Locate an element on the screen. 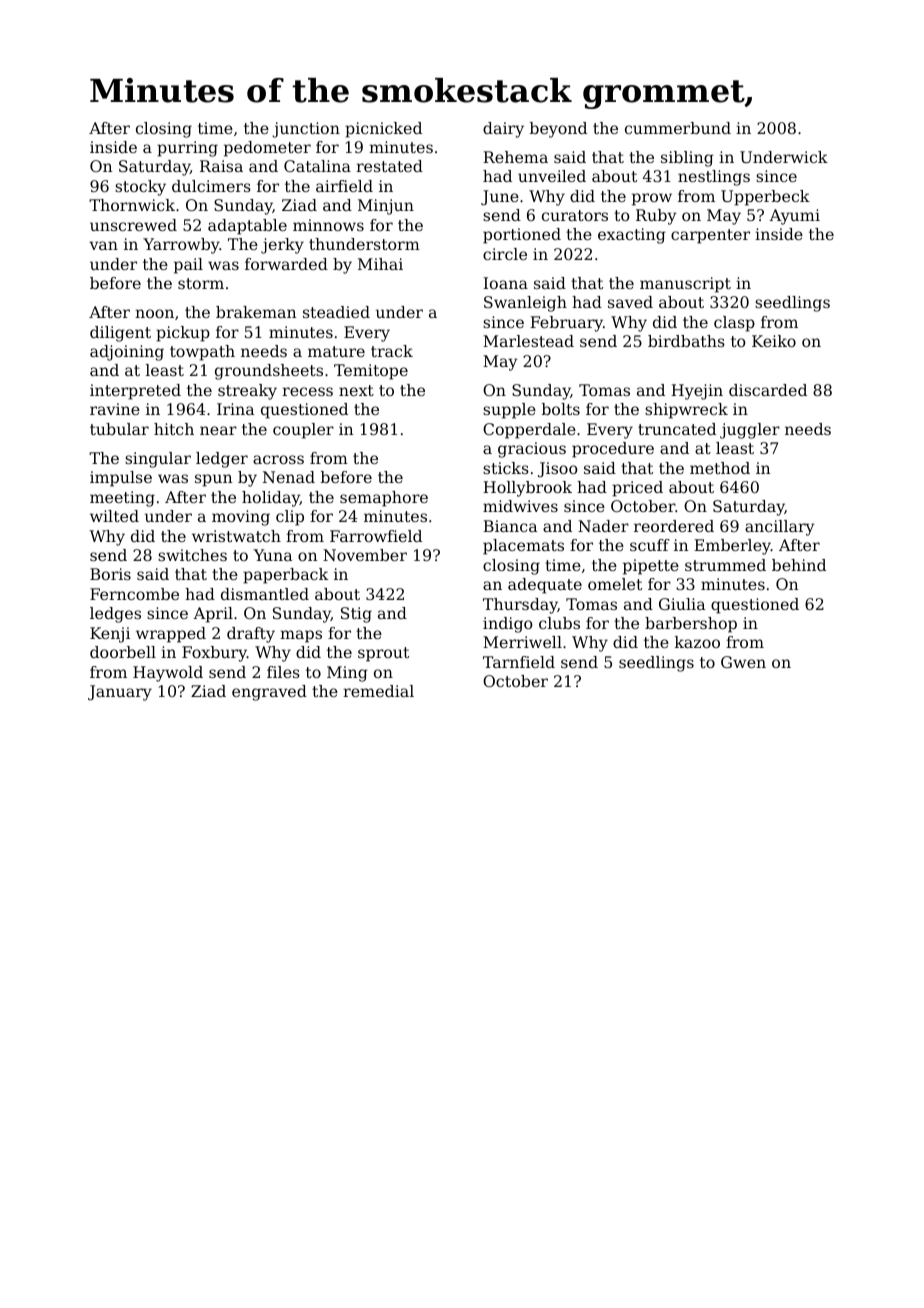 This screenshot has height=1308, width=924. cummerbund is located at coordinates (678, 128).
